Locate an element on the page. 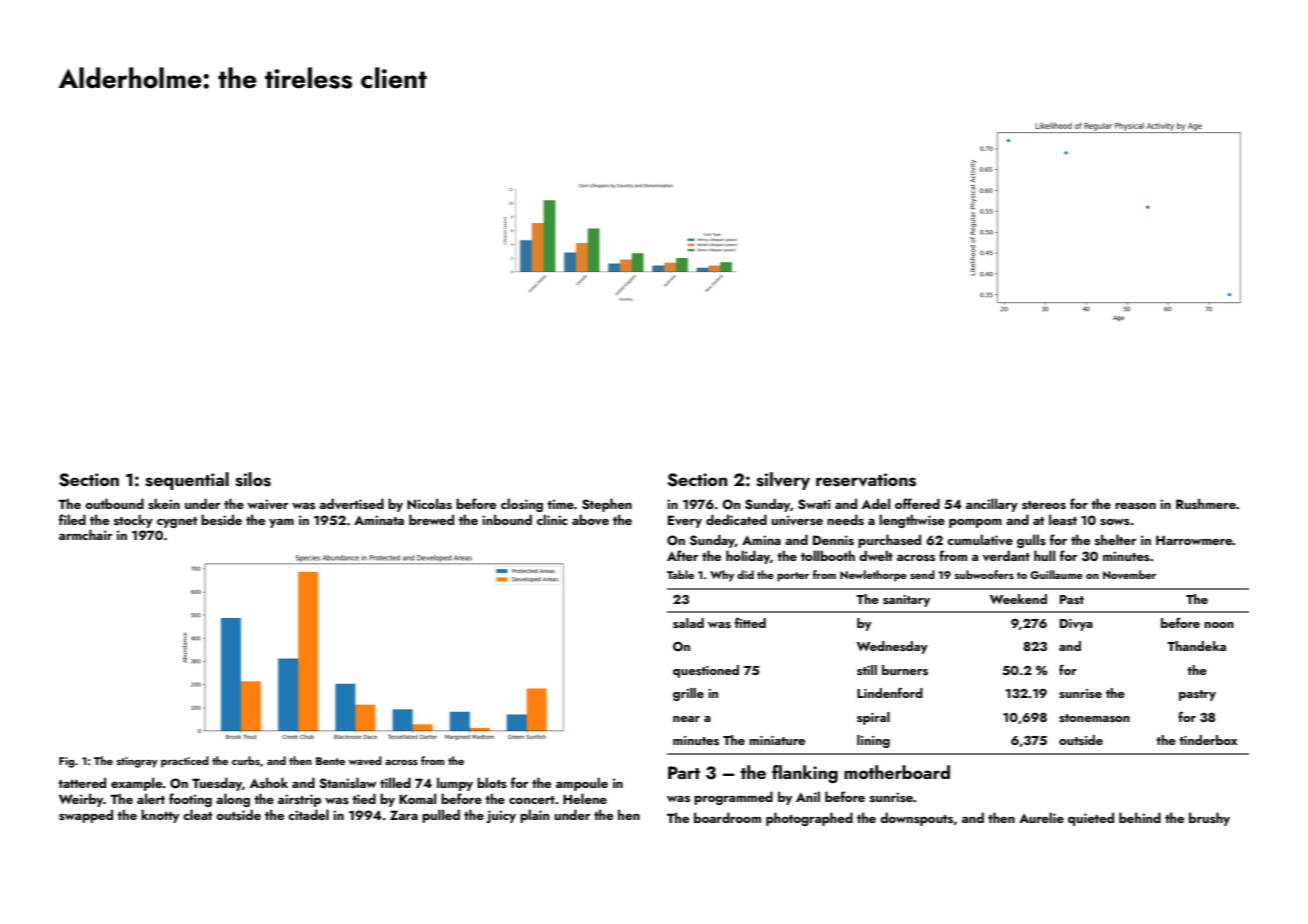  Rushmere is located at coordinates (1206, 503).
